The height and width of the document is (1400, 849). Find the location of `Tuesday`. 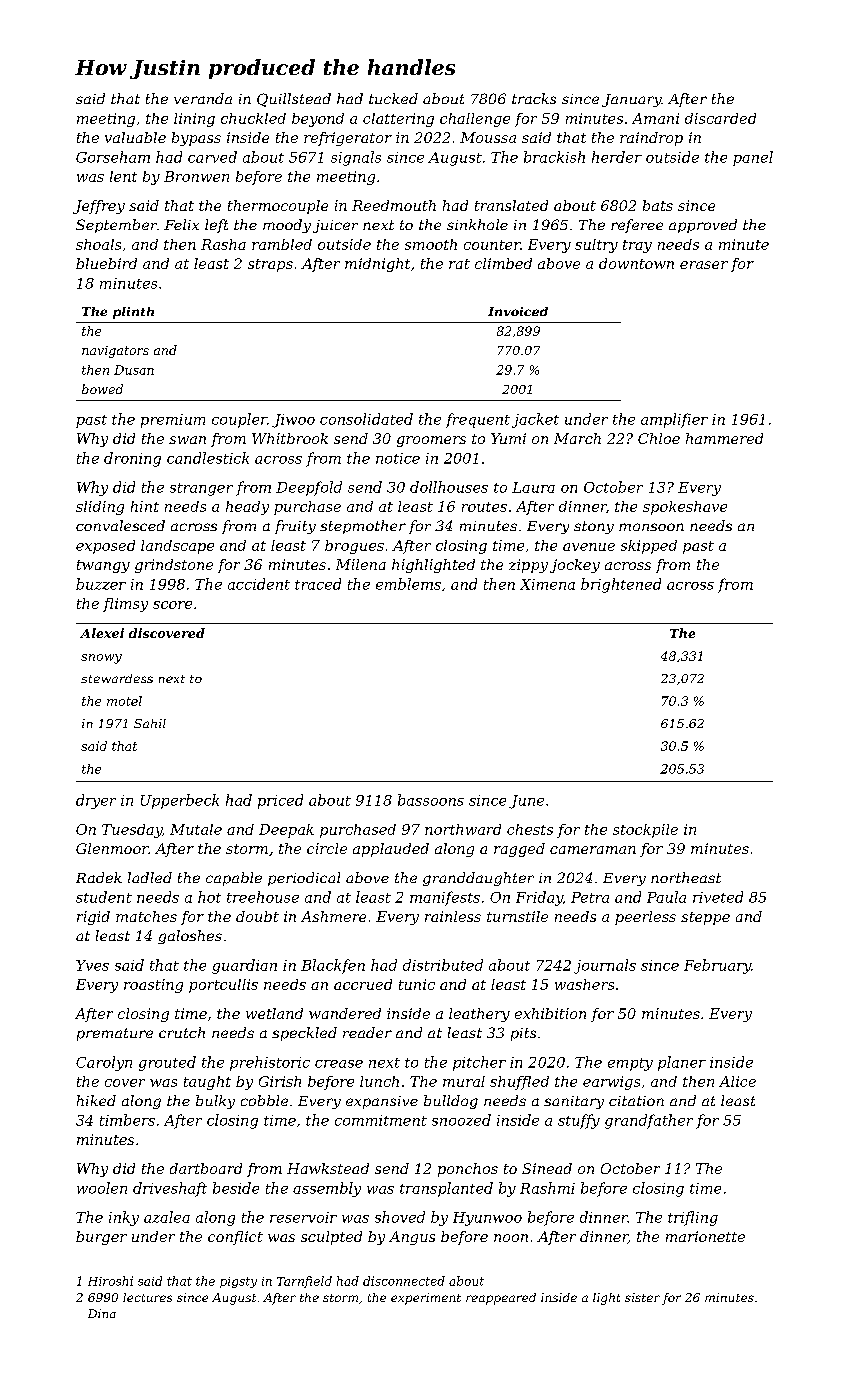

Tuesday is located at coordinates (132, 831).
